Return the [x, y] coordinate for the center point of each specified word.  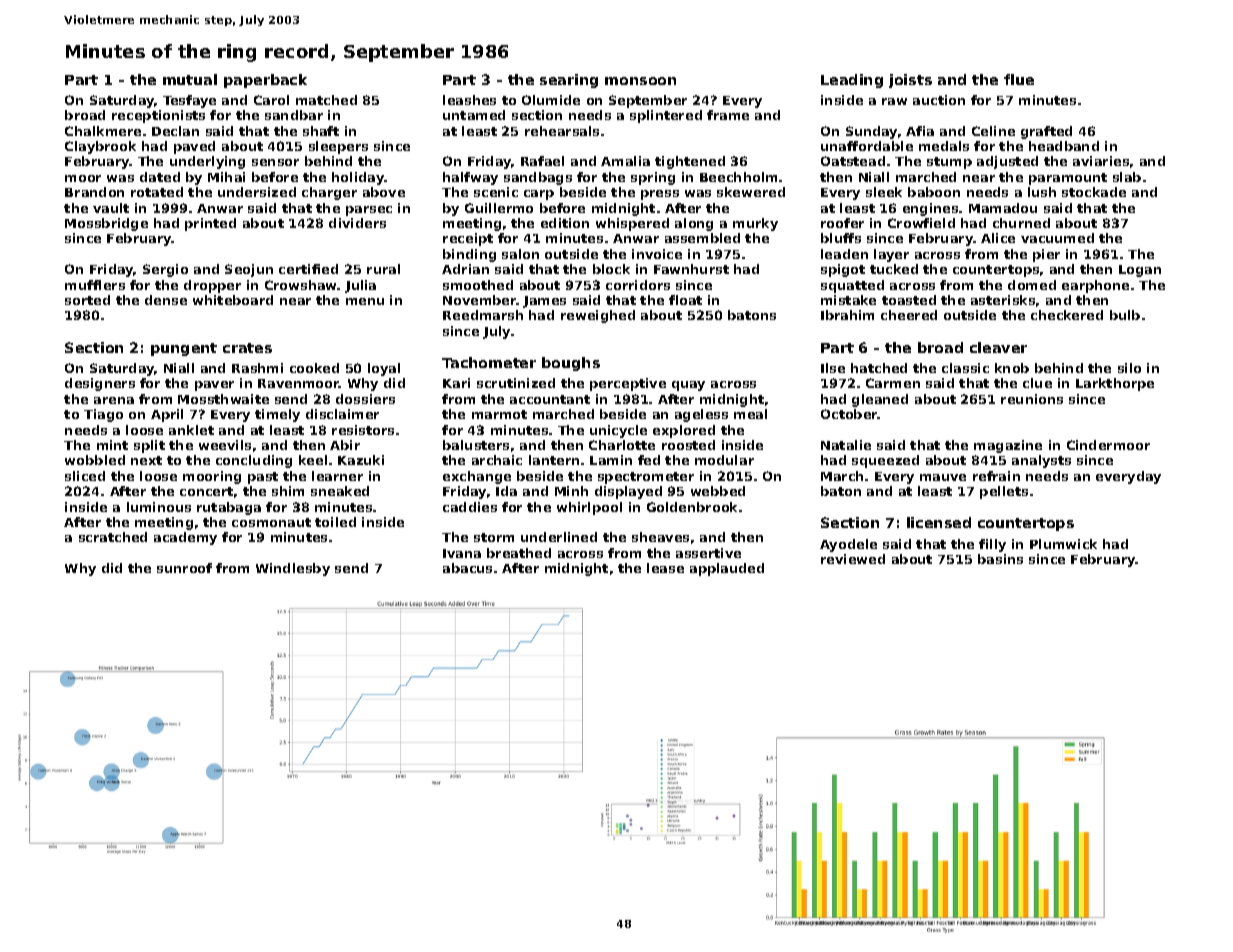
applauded [727, 569]
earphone [1095, 286]
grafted [1046, 132]
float [685, 300]
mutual [190, 79]
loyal [384, 369]
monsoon [640, 81]
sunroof [184, 568]
